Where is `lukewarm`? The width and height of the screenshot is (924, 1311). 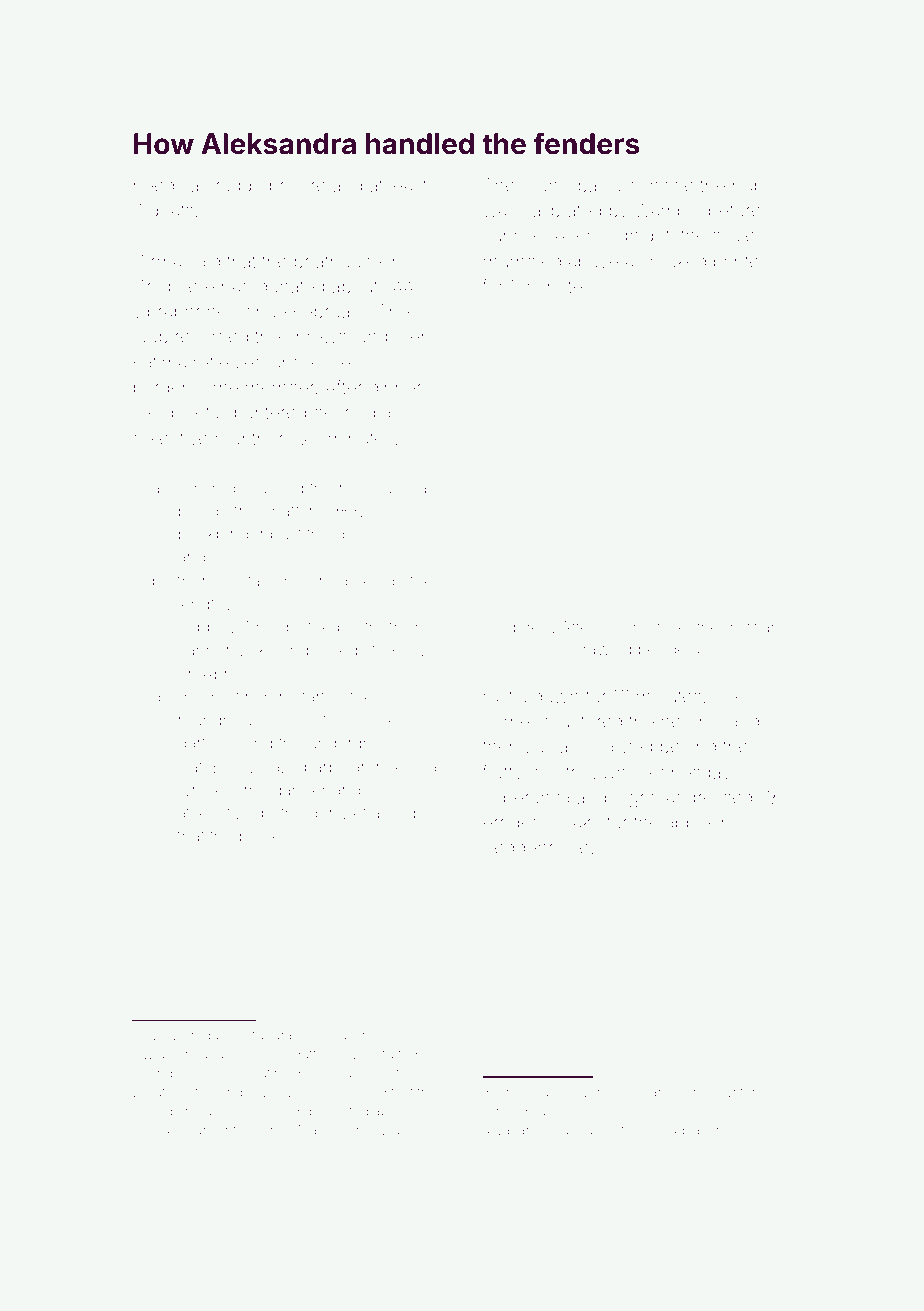
lukewarm is located at coordinates (643, 1092).
